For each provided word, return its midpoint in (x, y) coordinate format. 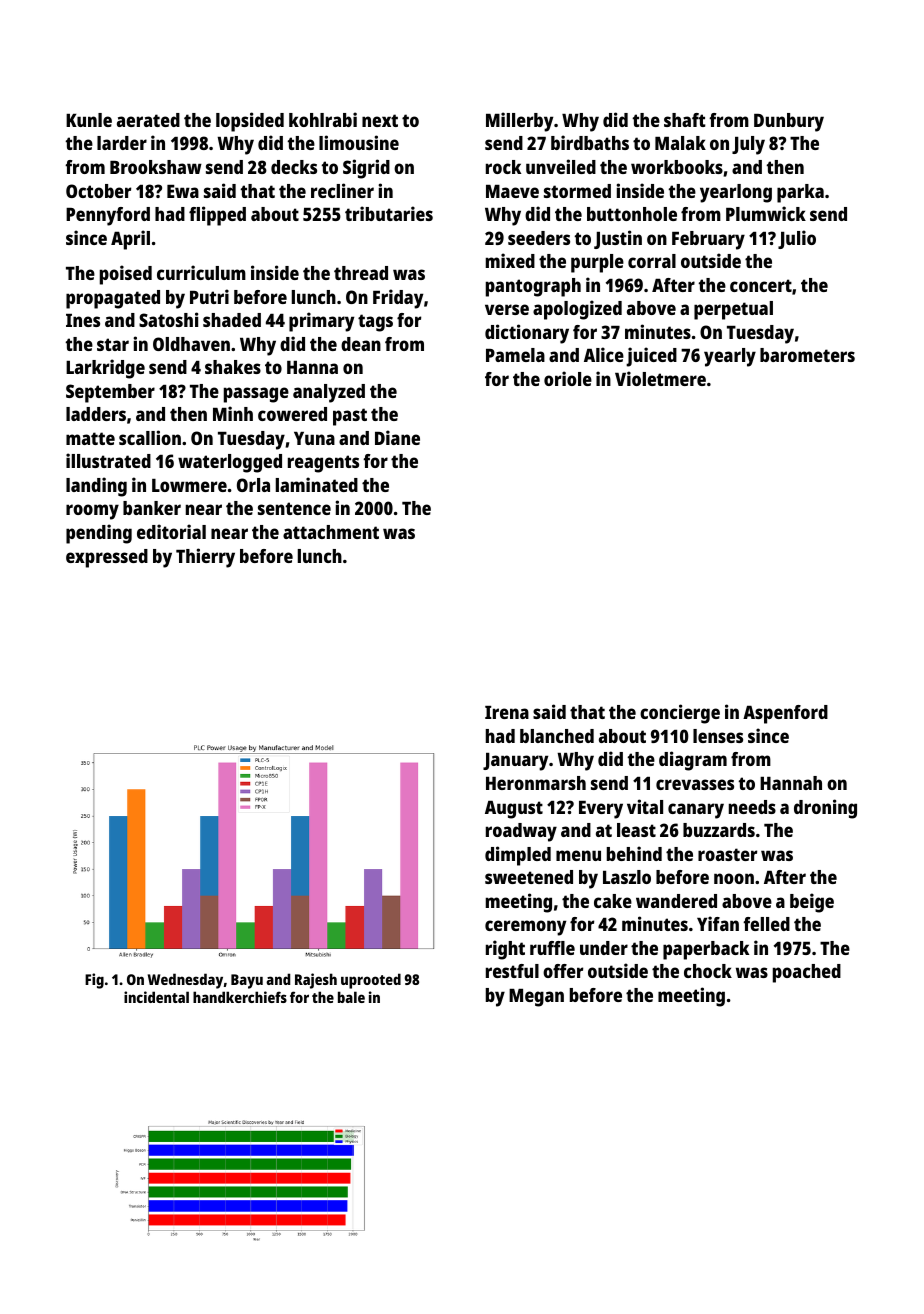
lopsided (250, 122)
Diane (397, 437)
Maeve (512, 191)
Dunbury (789, 122)
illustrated (108, 460)
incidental (156, 997)
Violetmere (660, 378)
